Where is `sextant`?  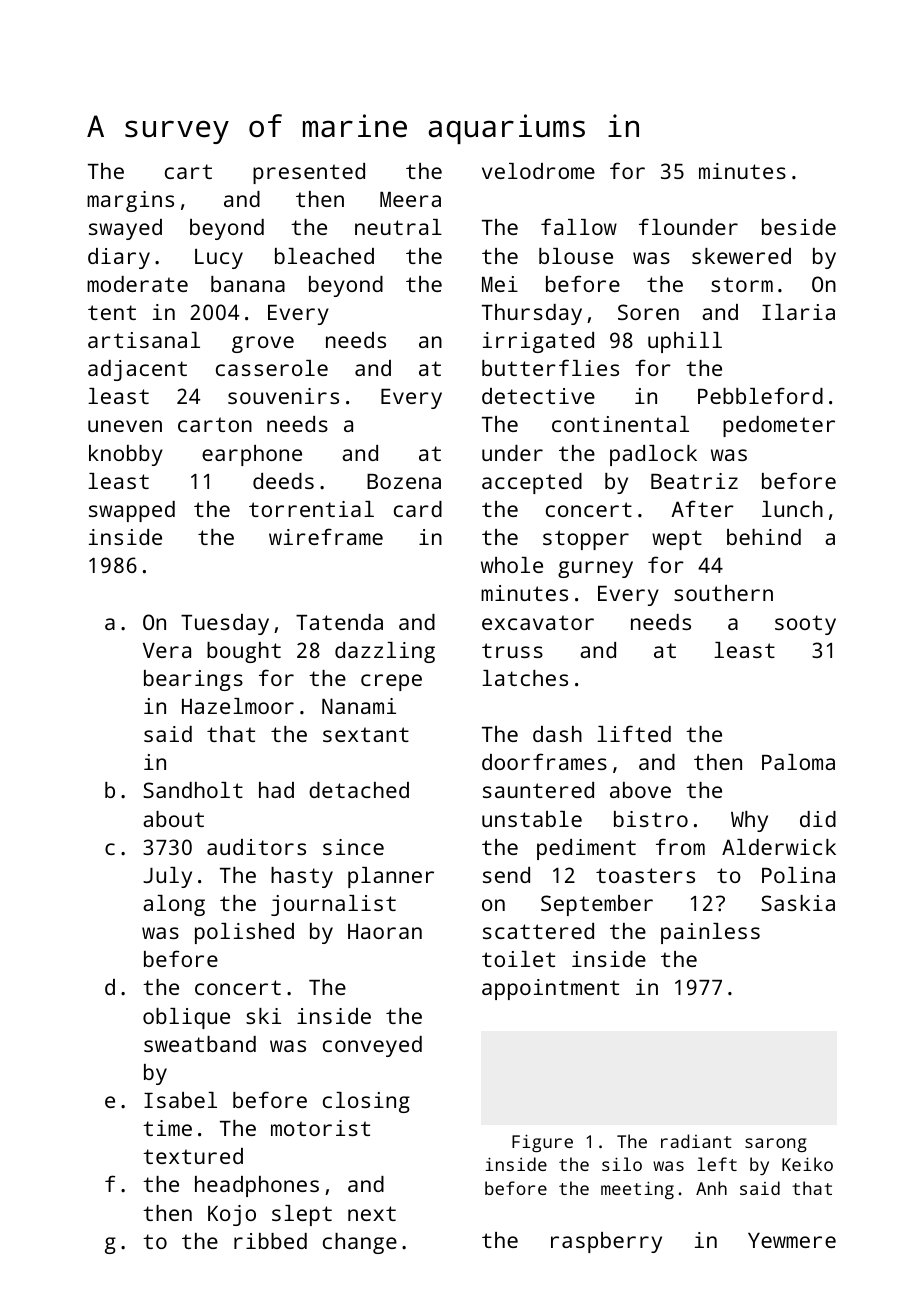
sextant is located at coordinates (366, 734).
